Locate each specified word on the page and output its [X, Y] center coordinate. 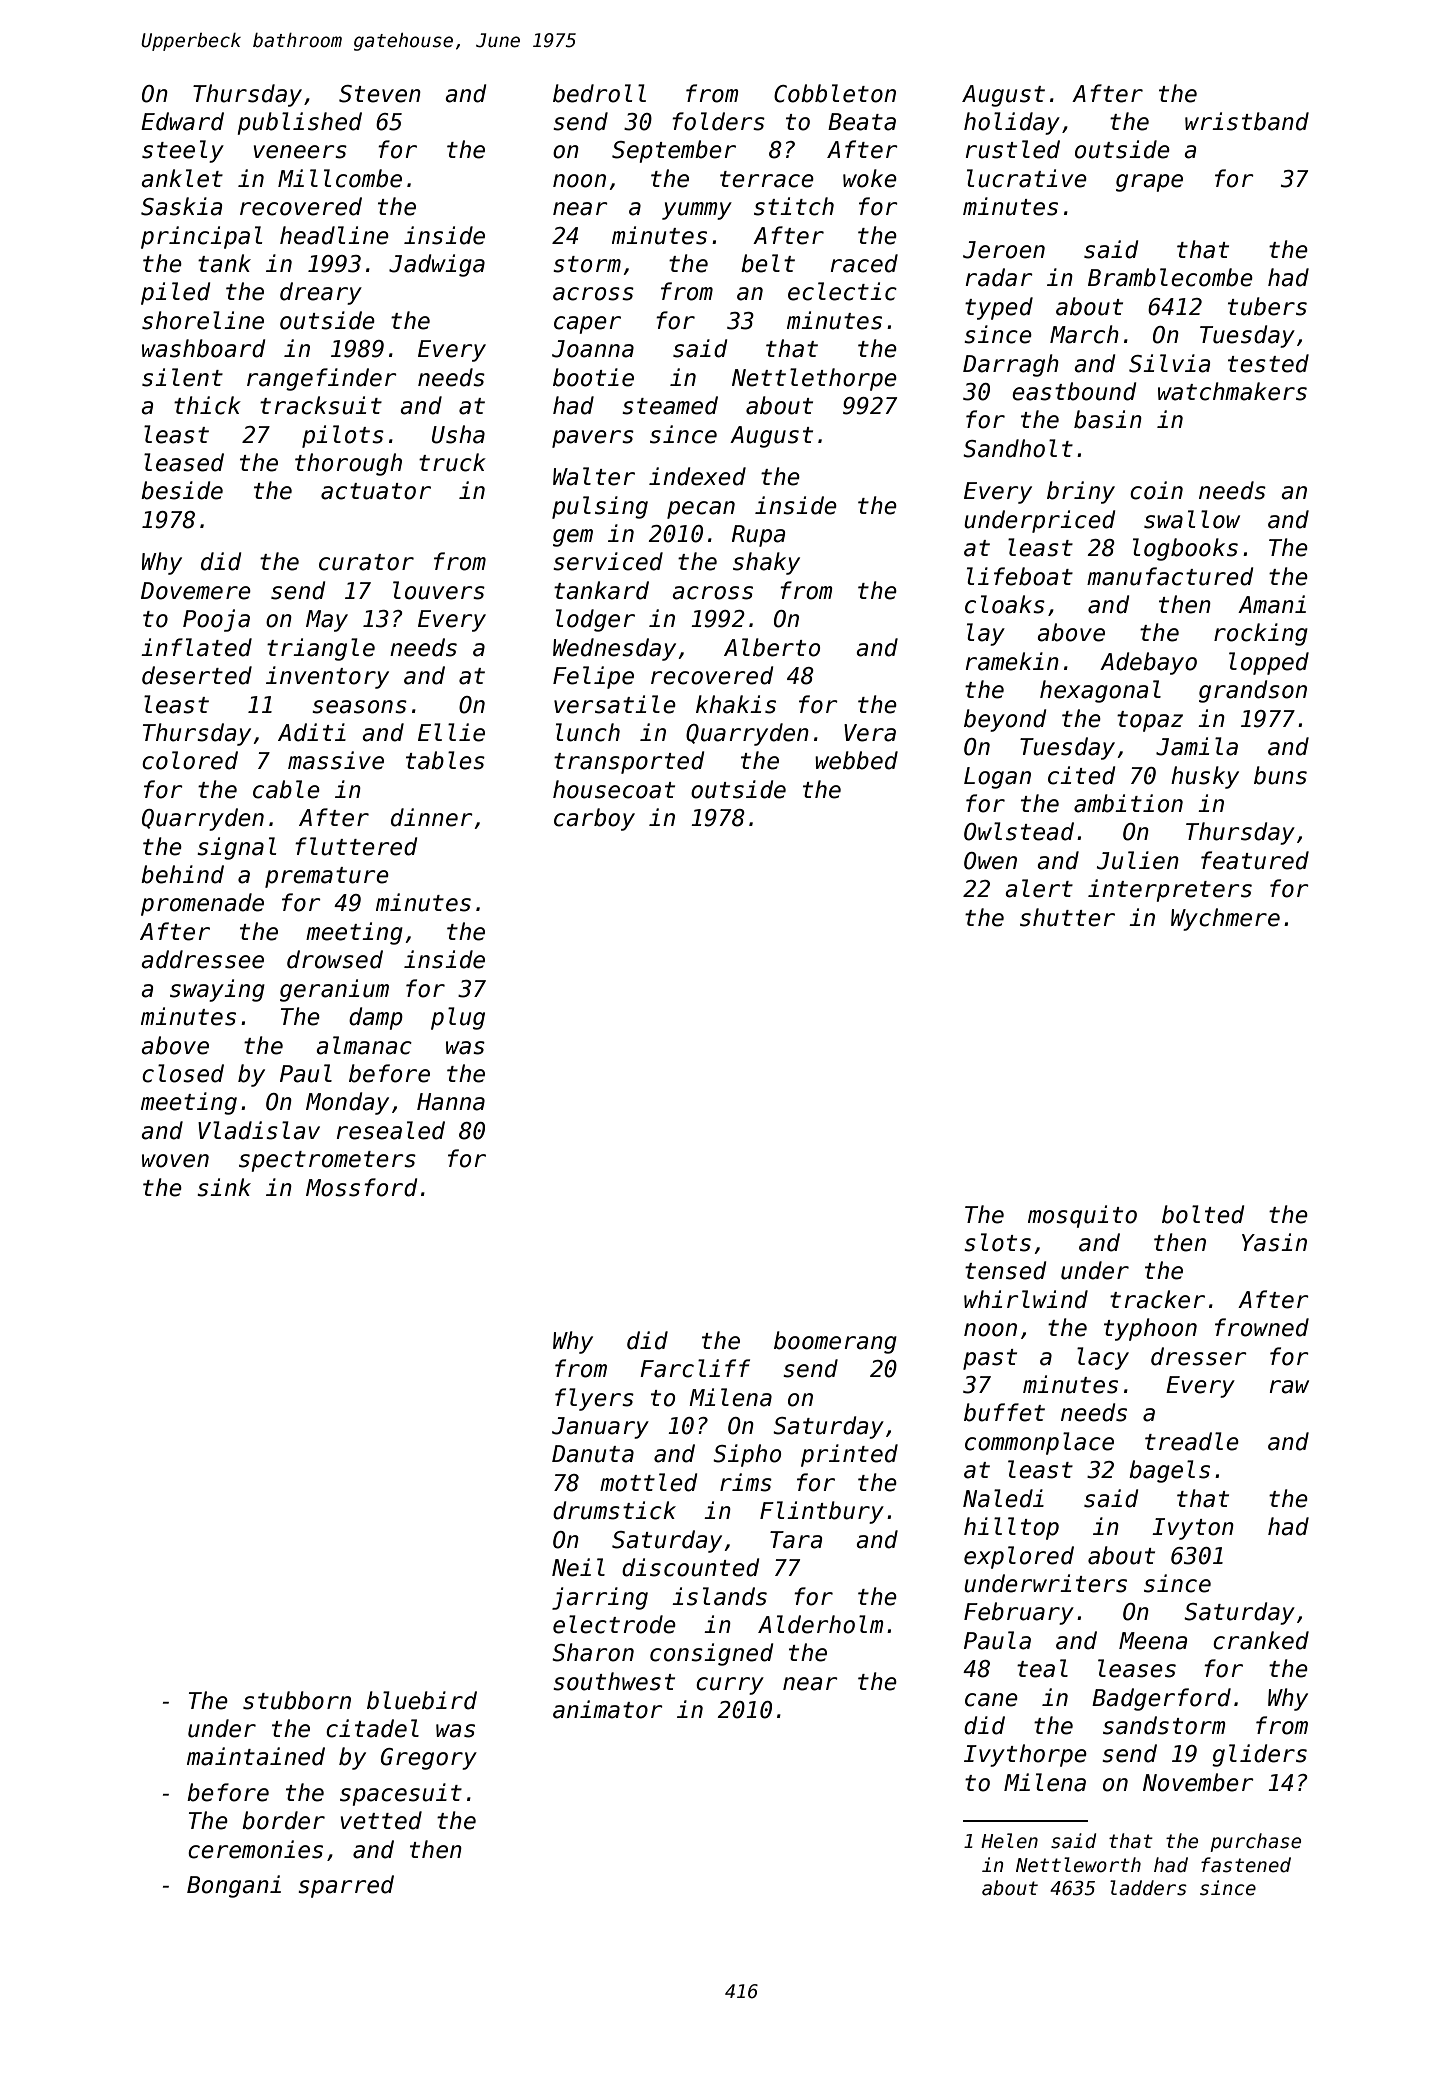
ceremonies [255, 1849]
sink [224, 1187]
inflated [196, 647]
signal [236, 848]
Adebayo [1148, 663]
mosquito [1082, 1216]
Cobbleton [835, 93]
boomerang [835, 1342]
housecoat [614, 789]
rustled [1013, 149]
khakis [736, 704]
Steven [380, 94]
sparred [346, 1886]
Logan [997, 778]
